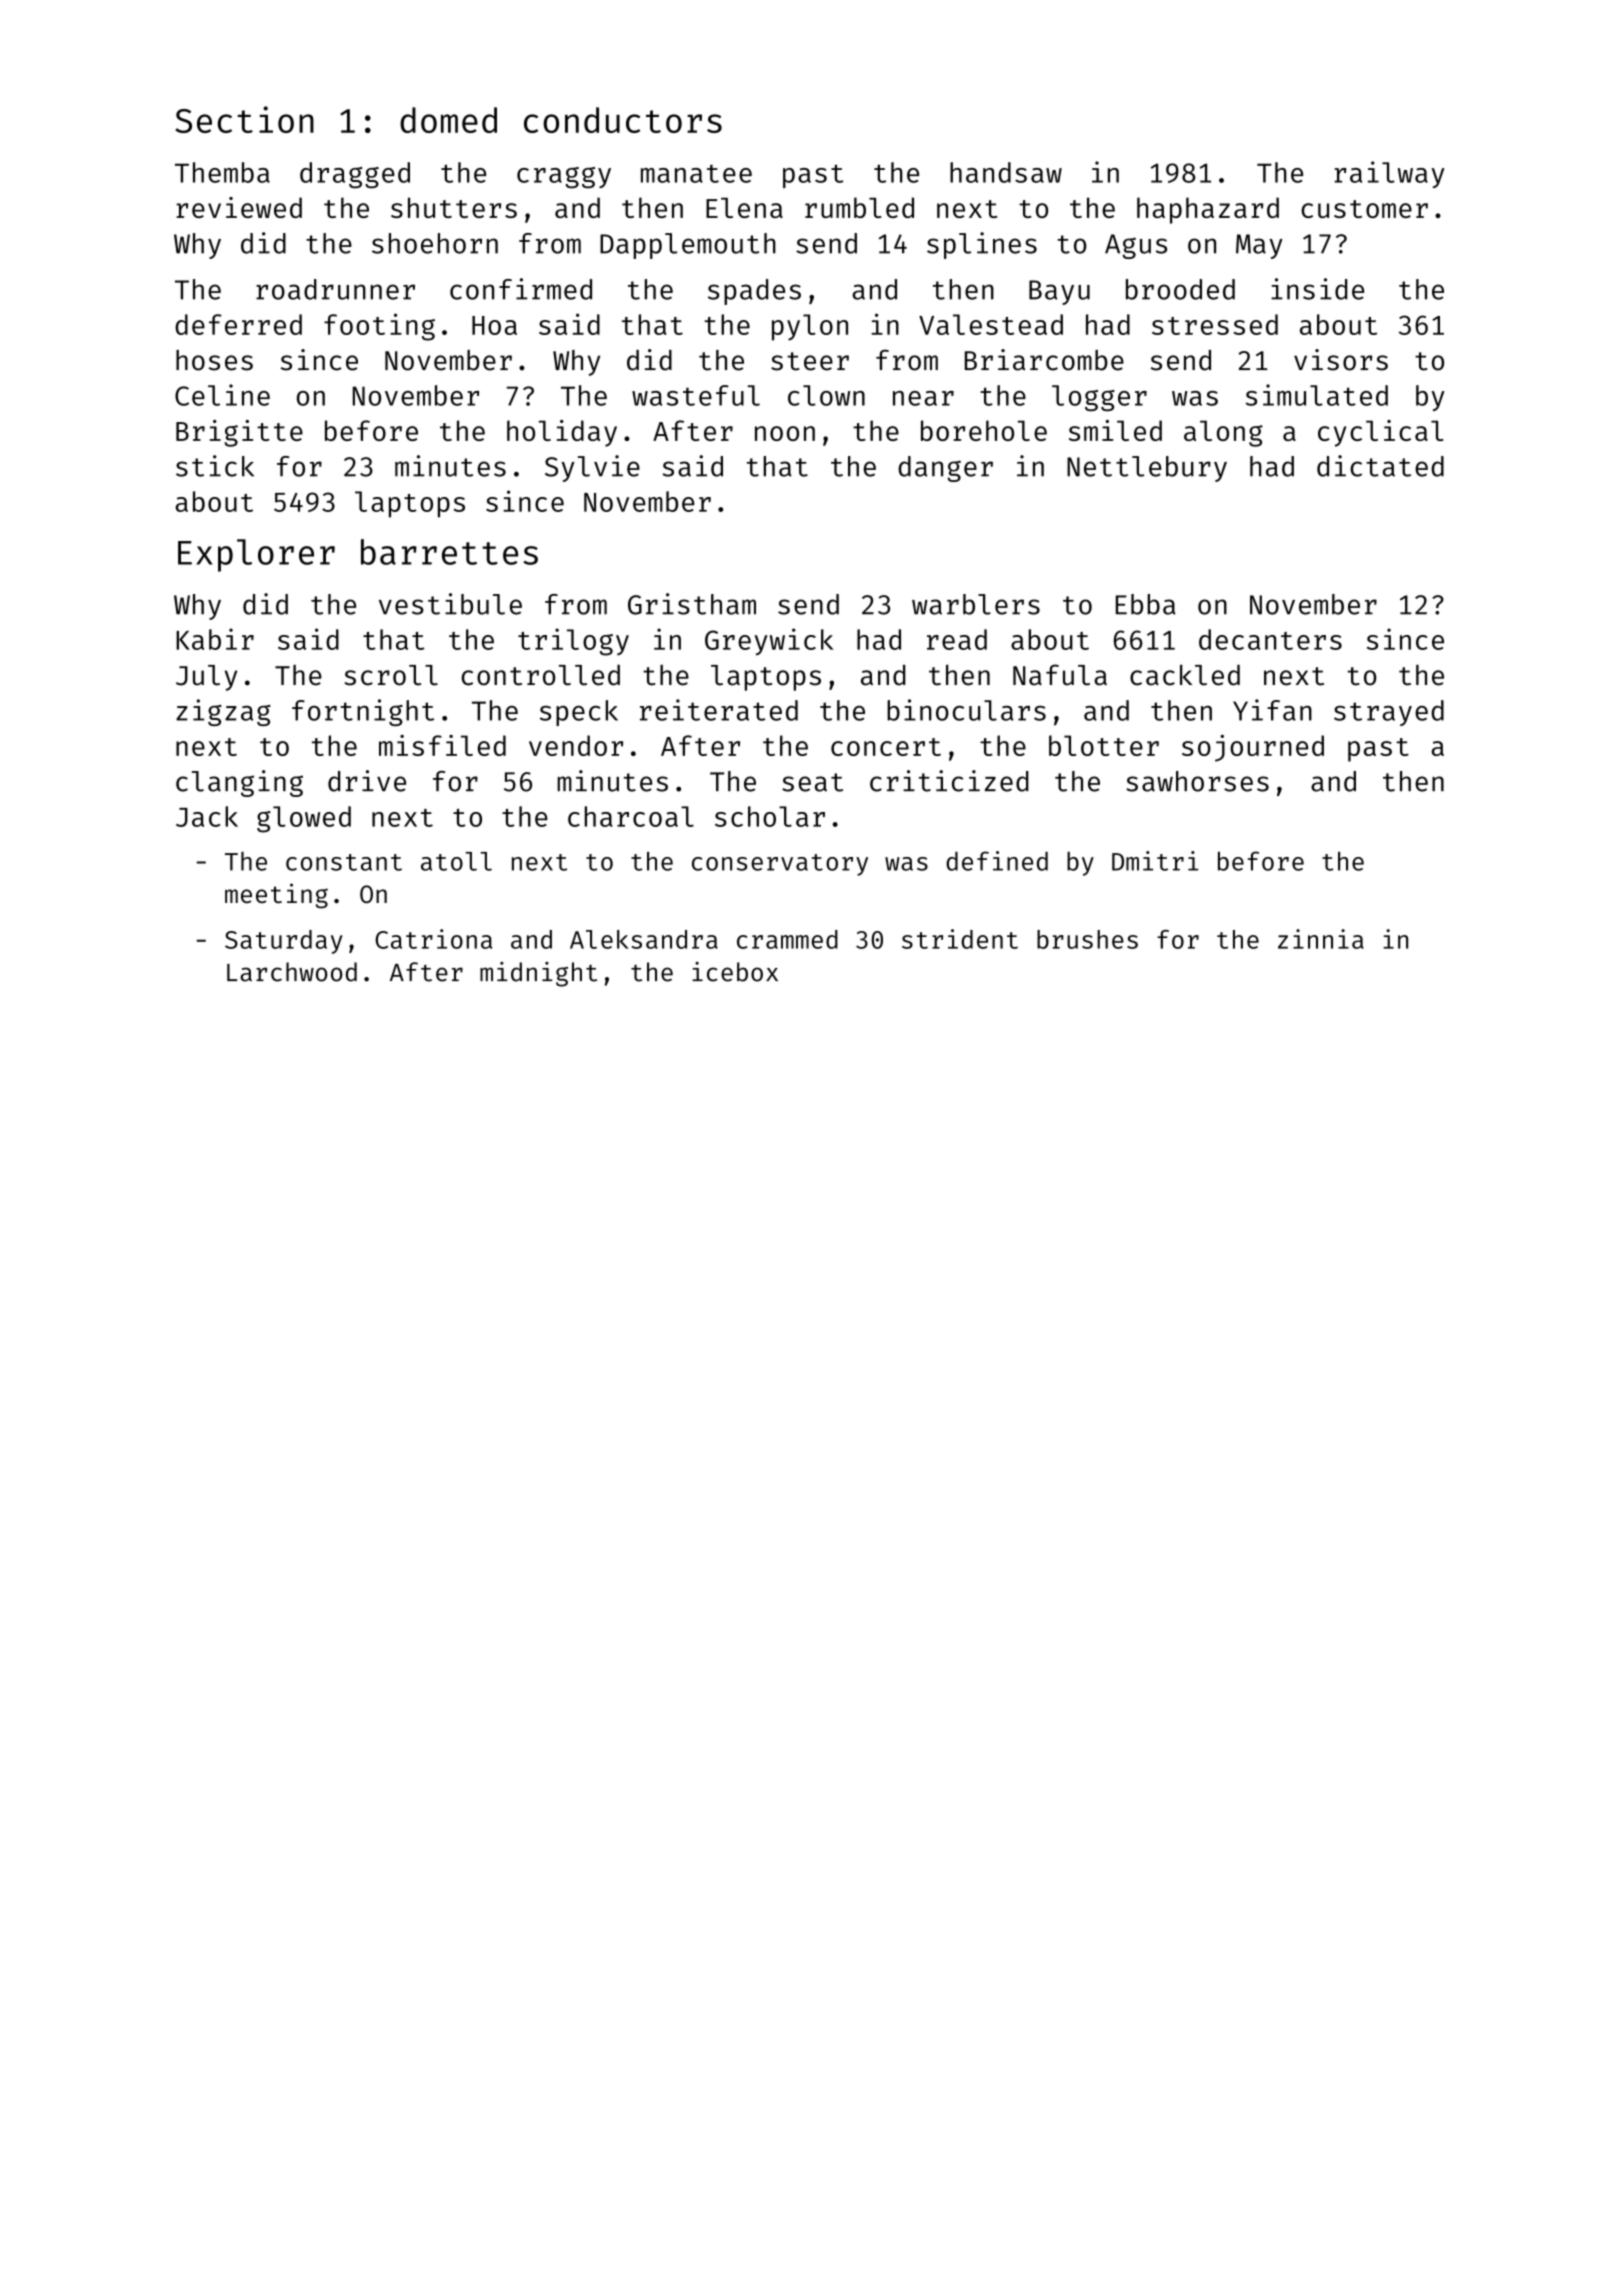 Image resolution: width=1620 pixels, height=2292 pixels. What do you see at coordinates (379, 327) in the image?
I see `footing` at bounding box center [379, 327].
